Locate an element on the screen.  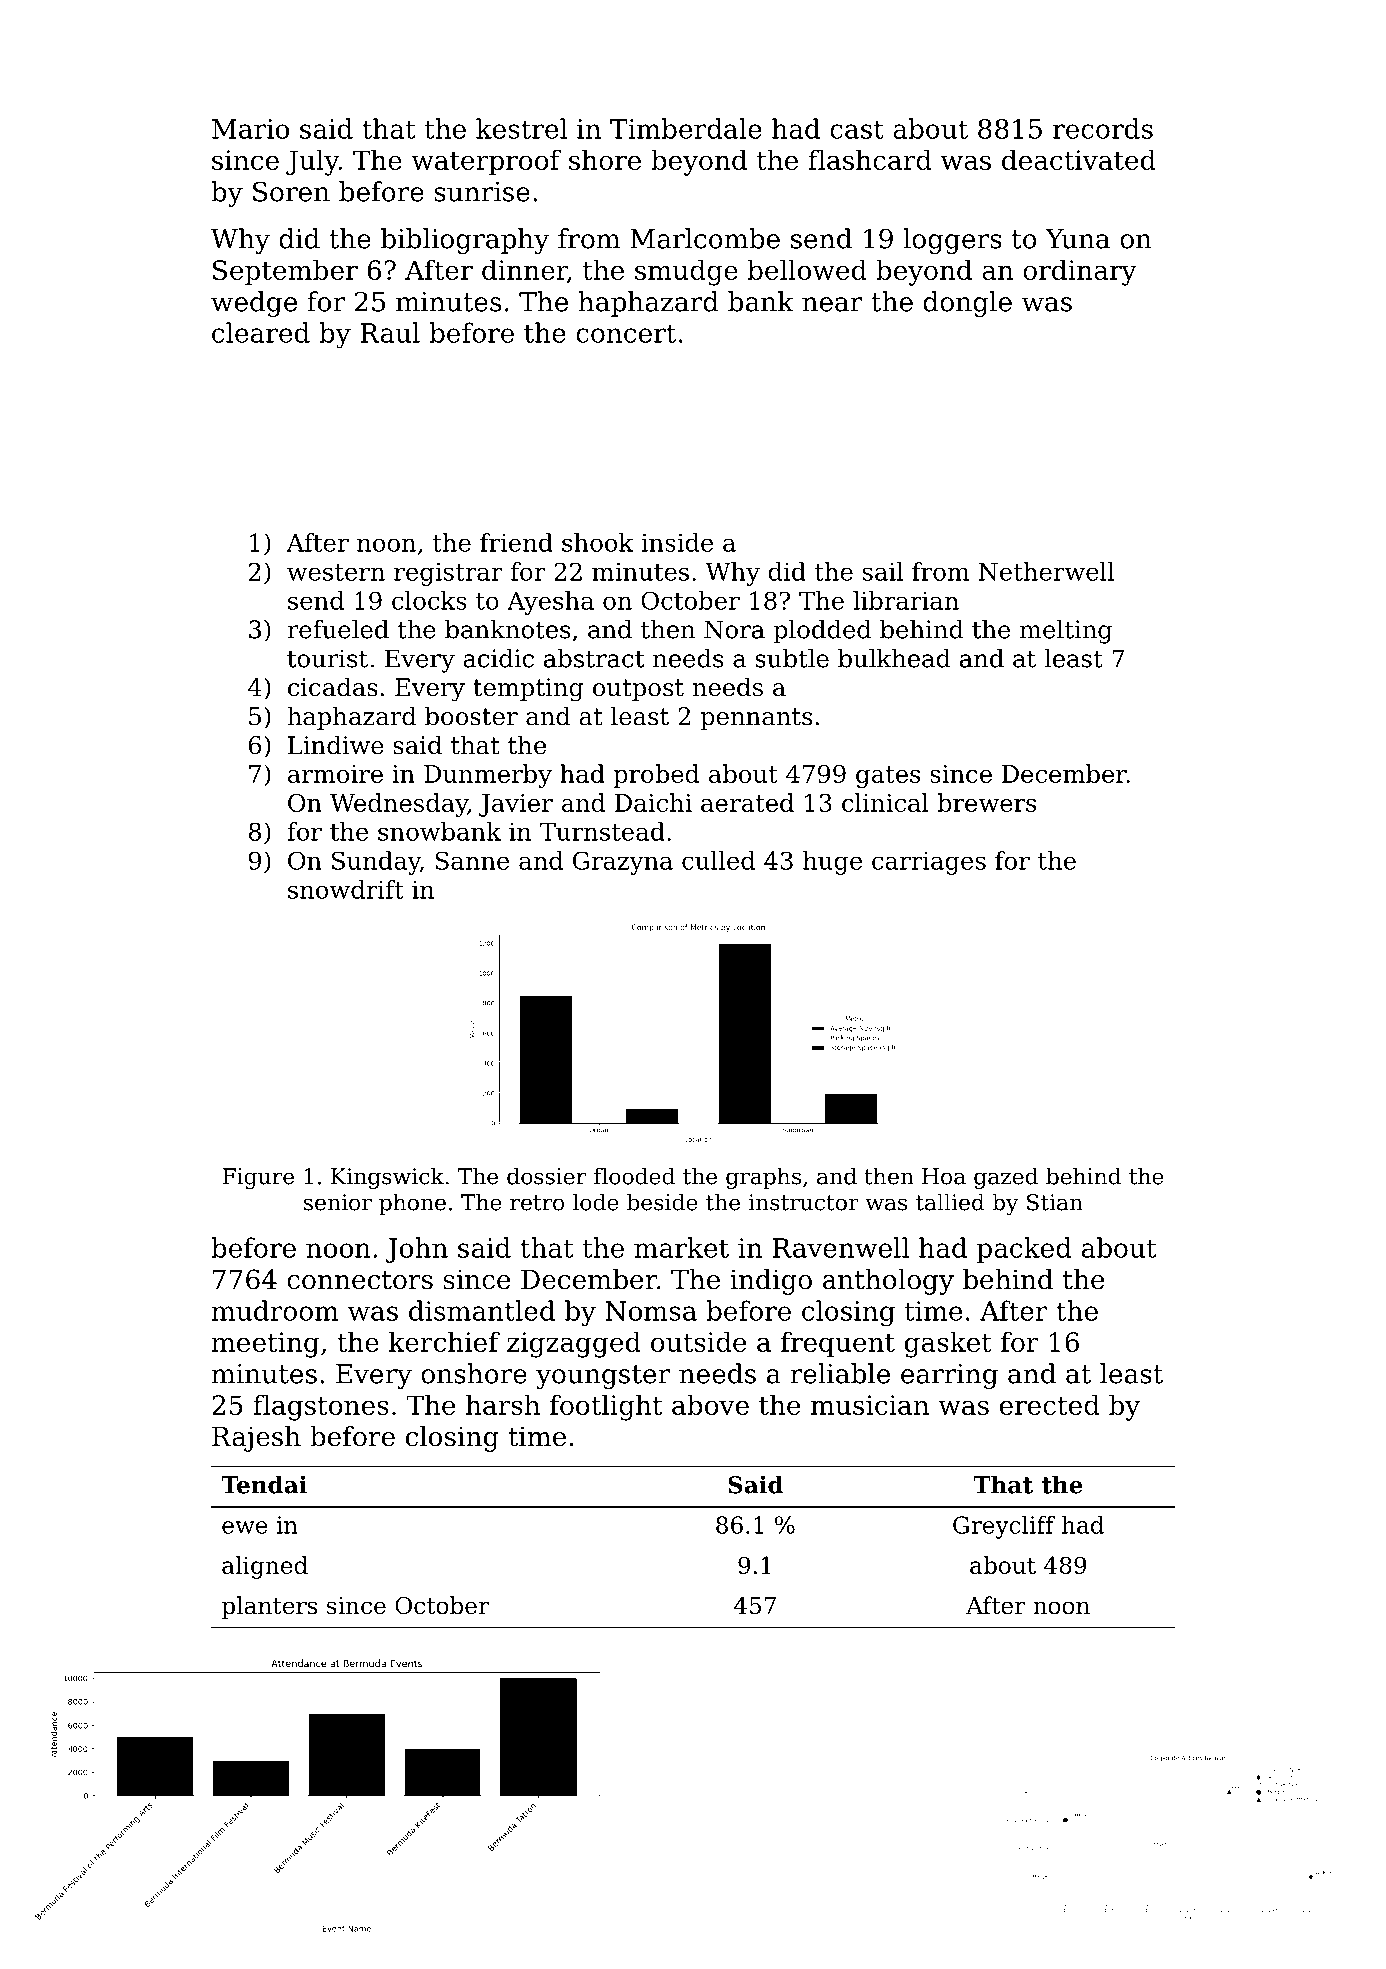
lode is located at coordinates (596, 1202).
